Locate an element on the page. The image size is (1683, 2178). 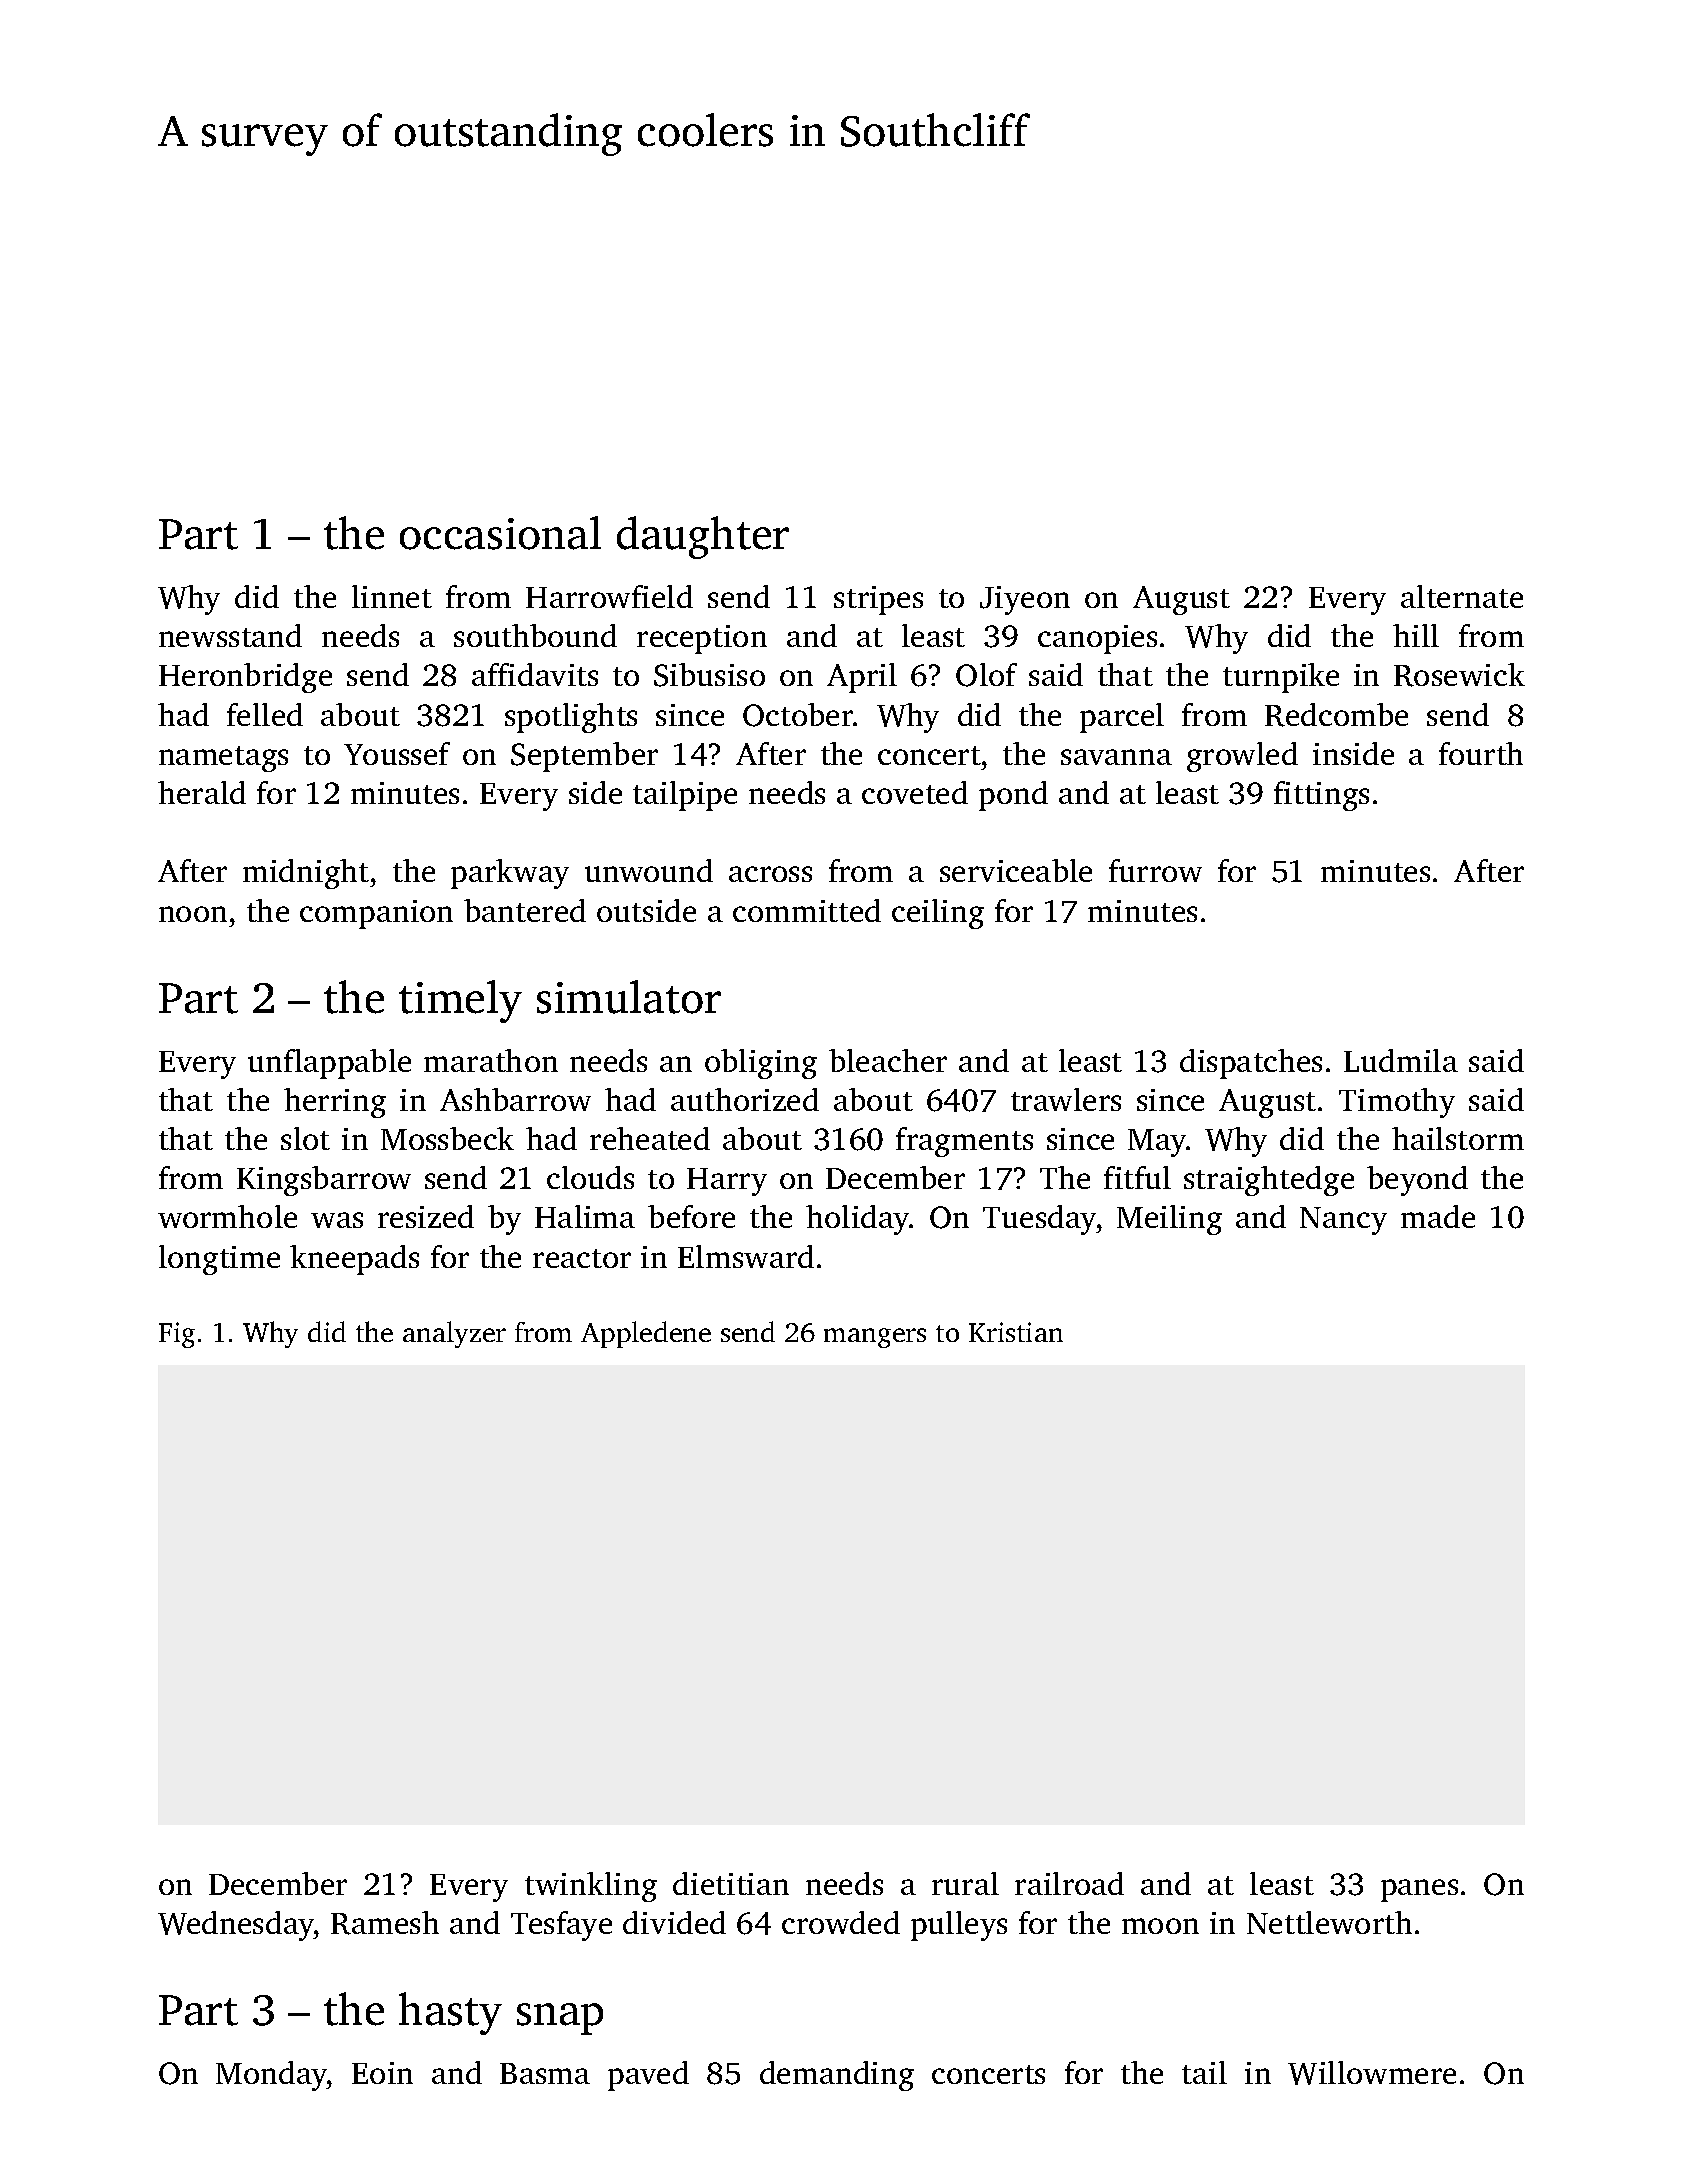
alternate is located at coordinates (1462, 596).
